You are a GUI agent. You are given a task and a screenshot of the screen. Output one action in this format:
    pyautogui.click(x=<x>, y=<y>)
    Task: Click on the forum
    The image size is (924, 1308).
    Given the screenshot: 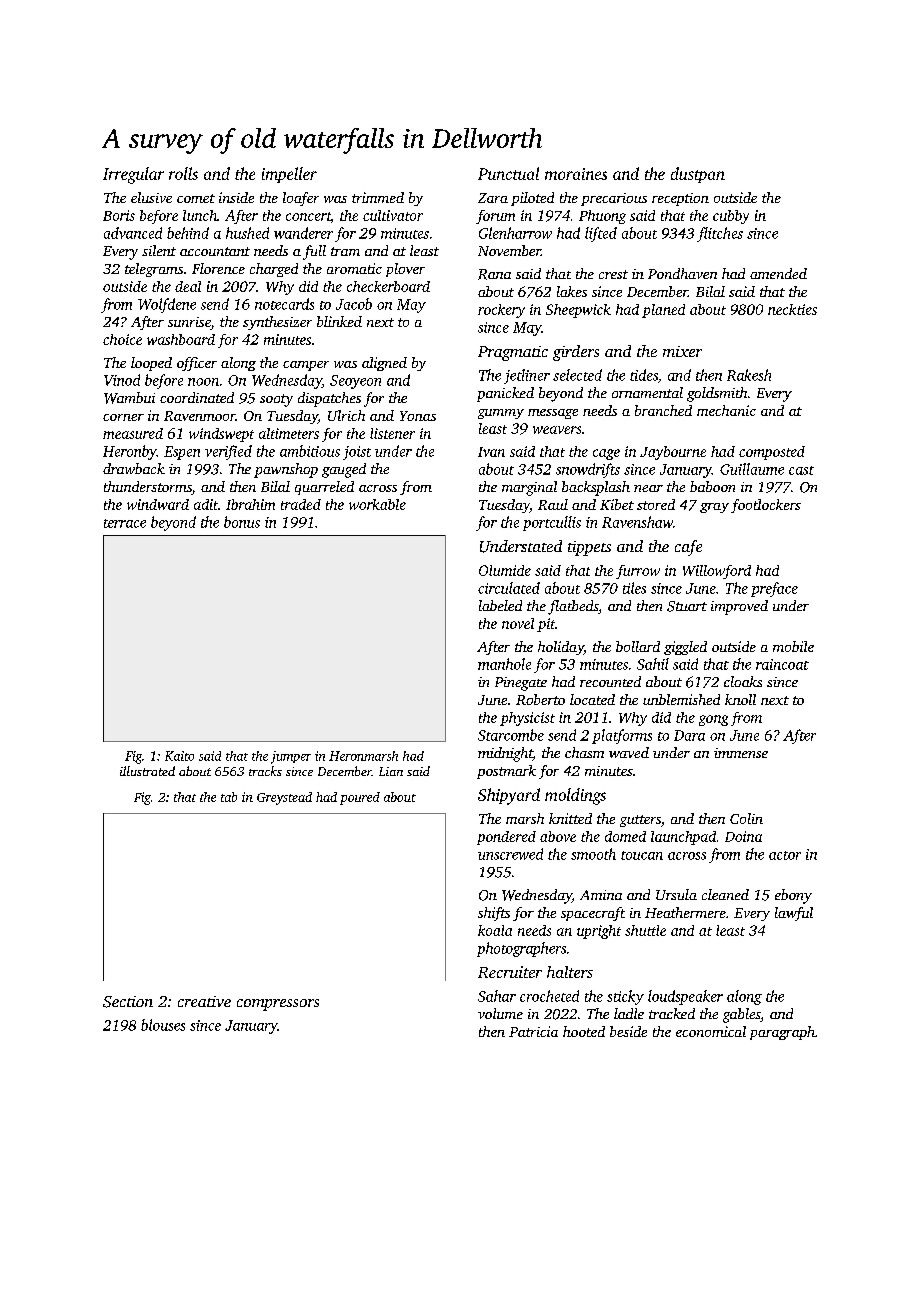 What is the action you would take?
    pyautogui.click(x=495, y=217)
